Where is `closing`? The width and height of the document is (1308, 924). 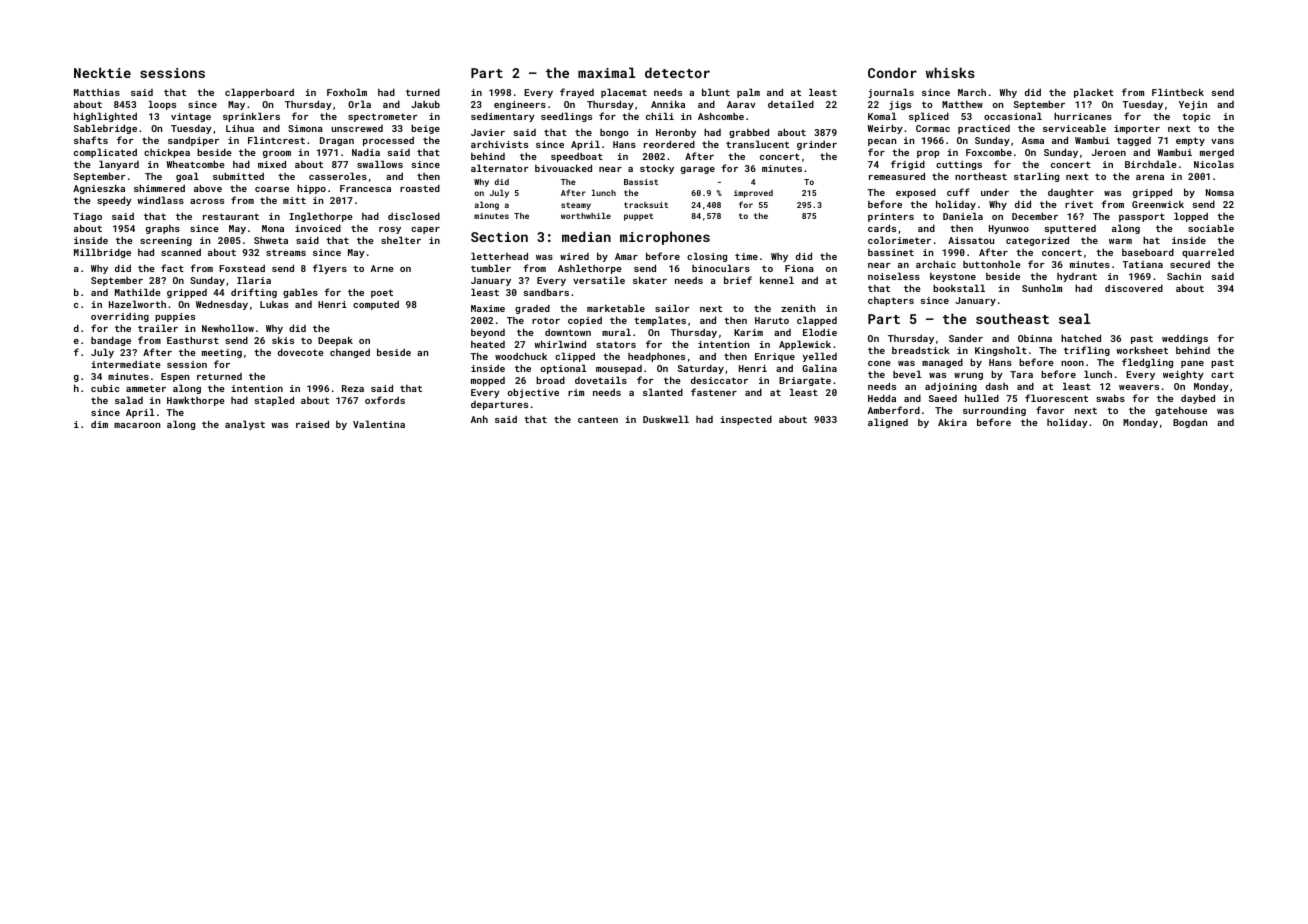 closing is located at coordinates (707, 257).
